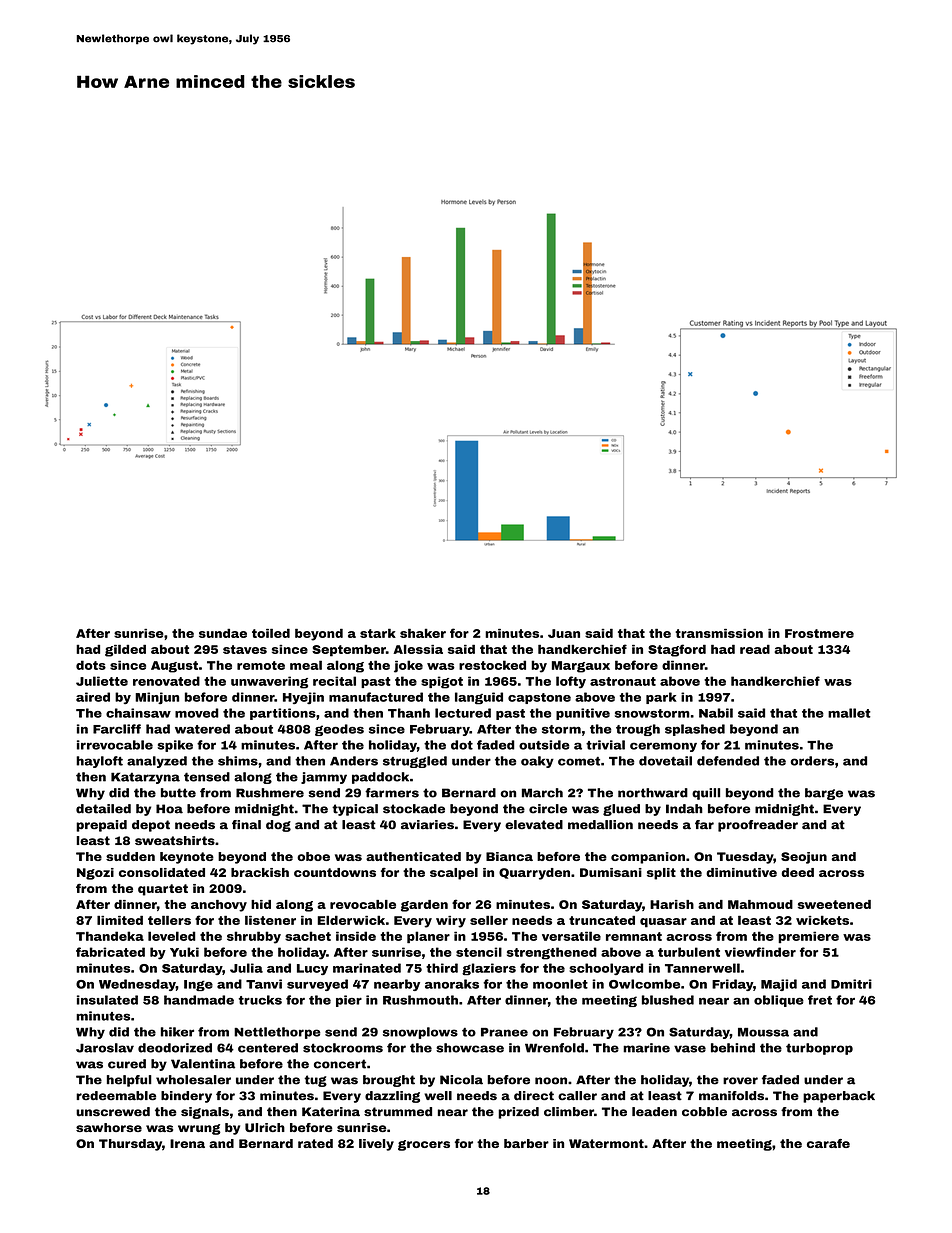  I want to click on snowplows, so click(420, 1033).
